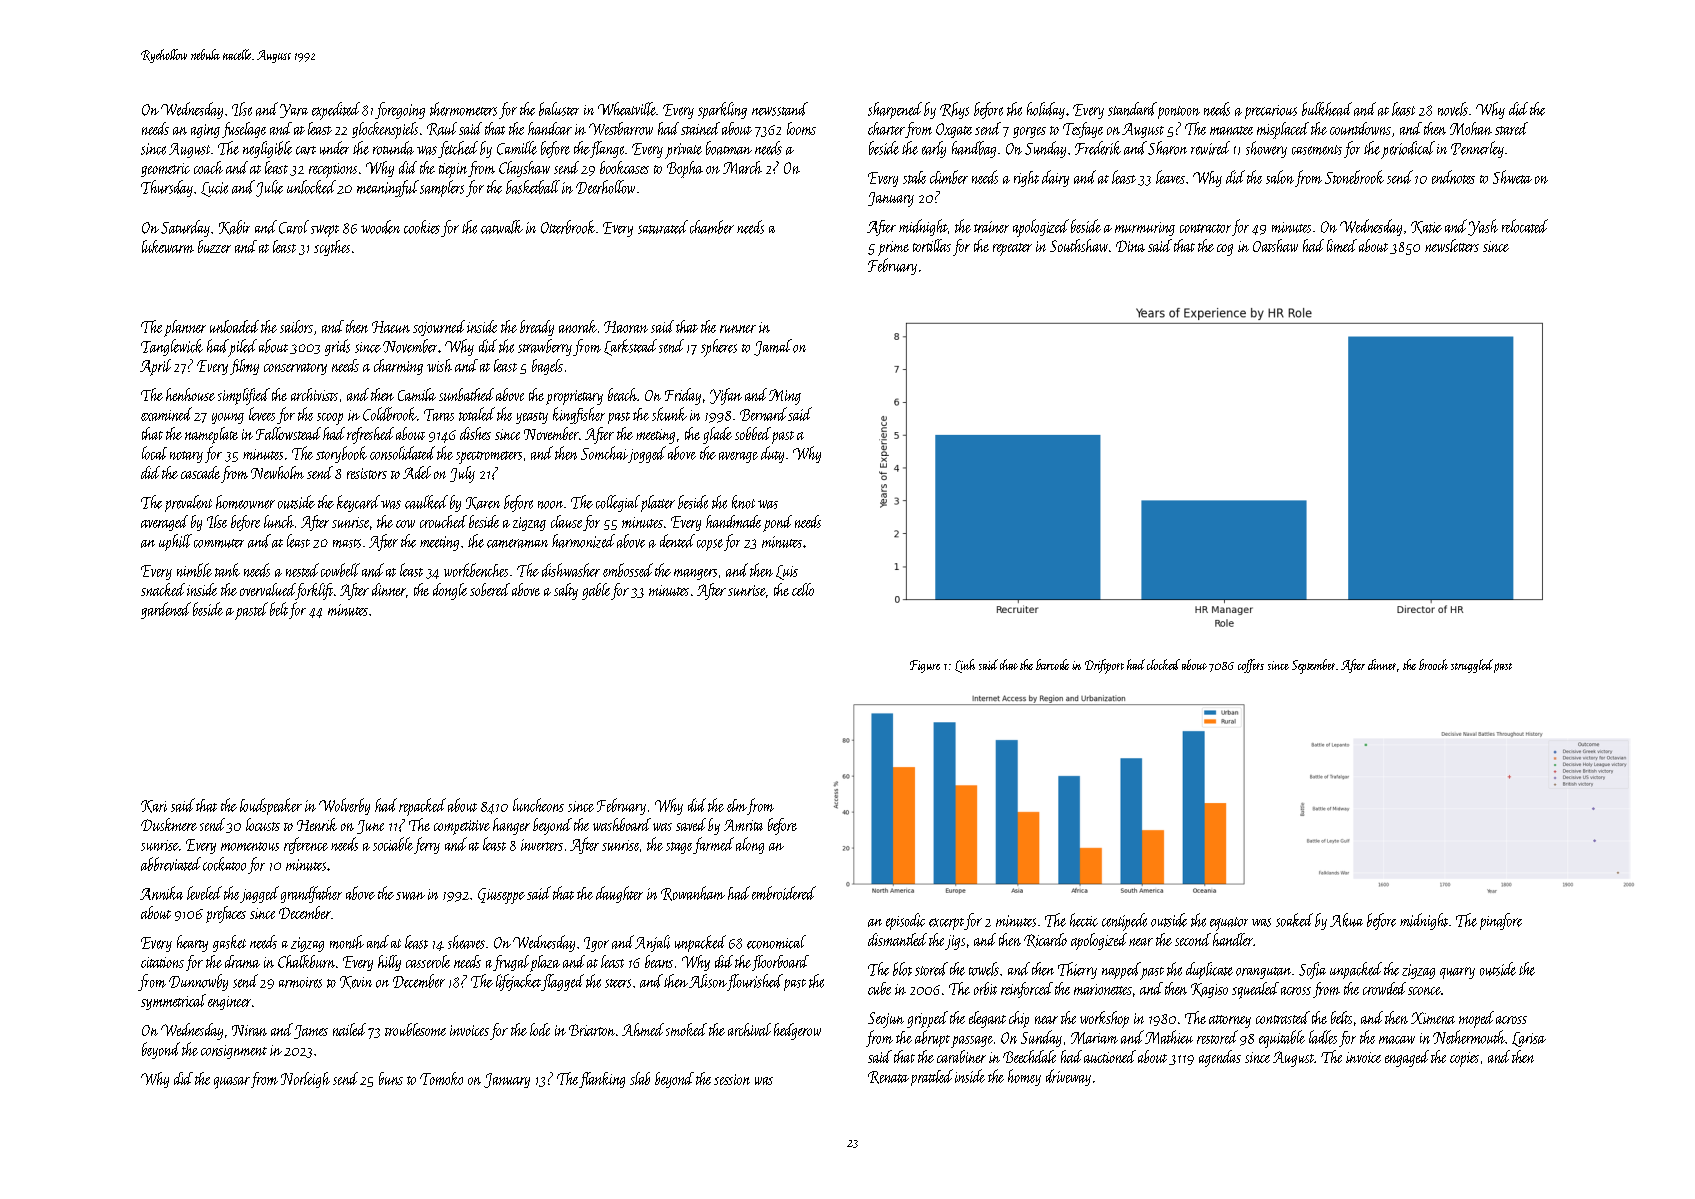 Image resolution: width=1695 pixels, height=1199 pixels. Describe the element at coordinates (780, 109) in the page. I see `newsstand` at that location.
